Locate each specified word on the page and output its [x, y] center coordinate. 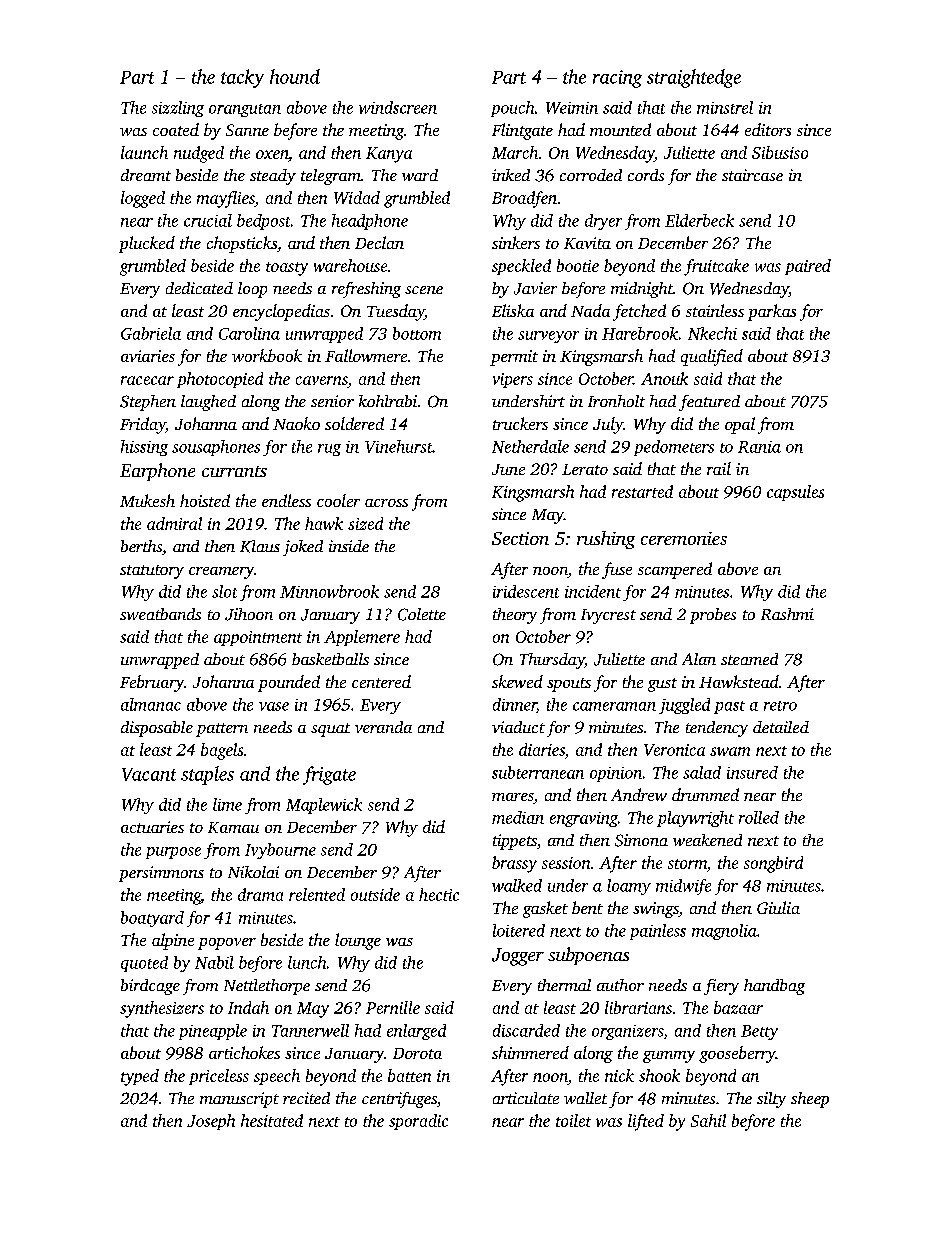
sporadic [418, 1122]
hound [295, 76]
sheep [810, 1100]
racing [617, 79]
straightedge [694, 78]
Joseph [211, 1122]
